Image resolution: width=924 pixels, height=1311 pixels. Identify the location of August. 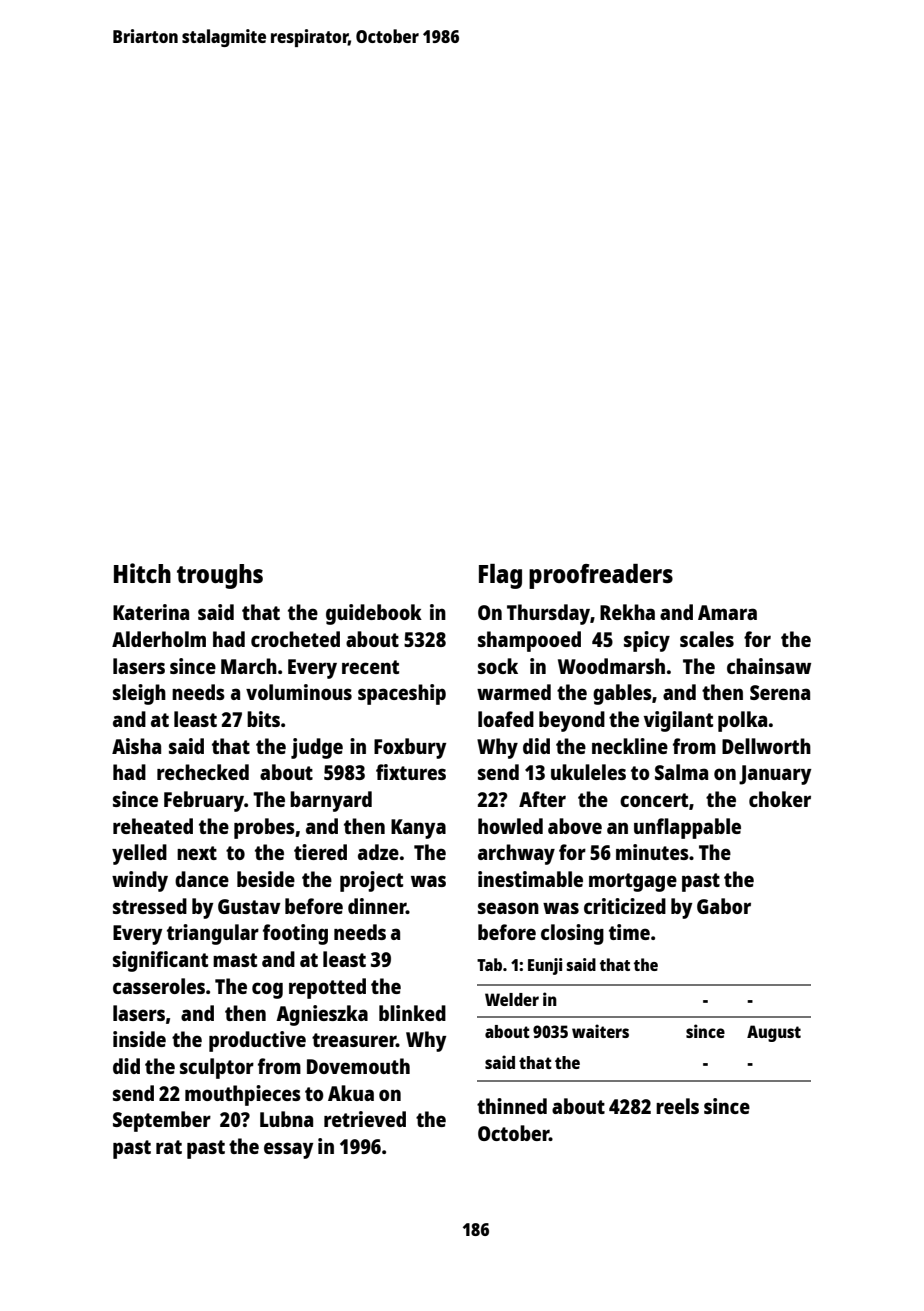
(774, 1033).
